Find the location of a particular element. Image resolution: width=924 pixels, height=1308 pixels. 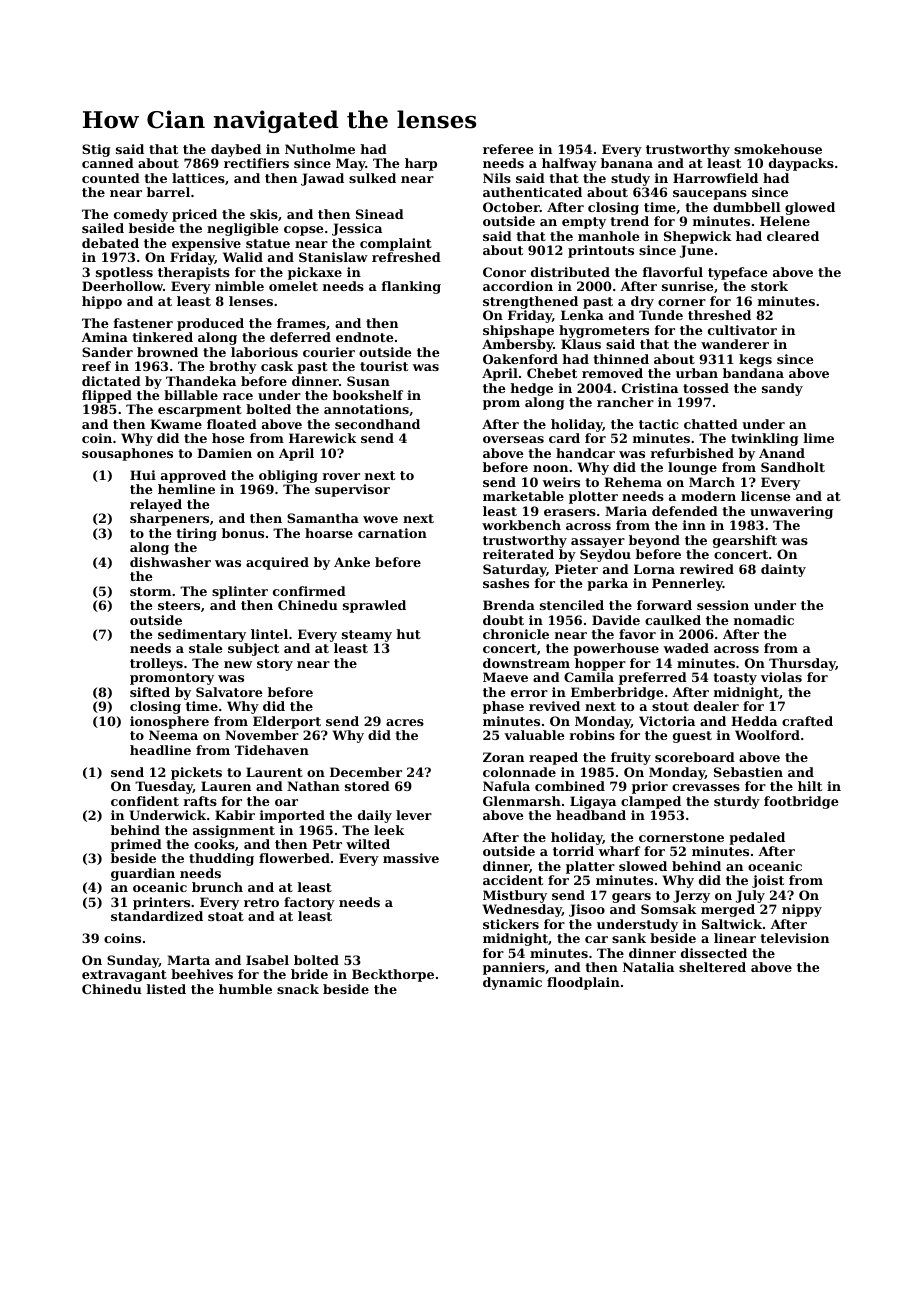

expensive is located at coordinates (206, 244).
